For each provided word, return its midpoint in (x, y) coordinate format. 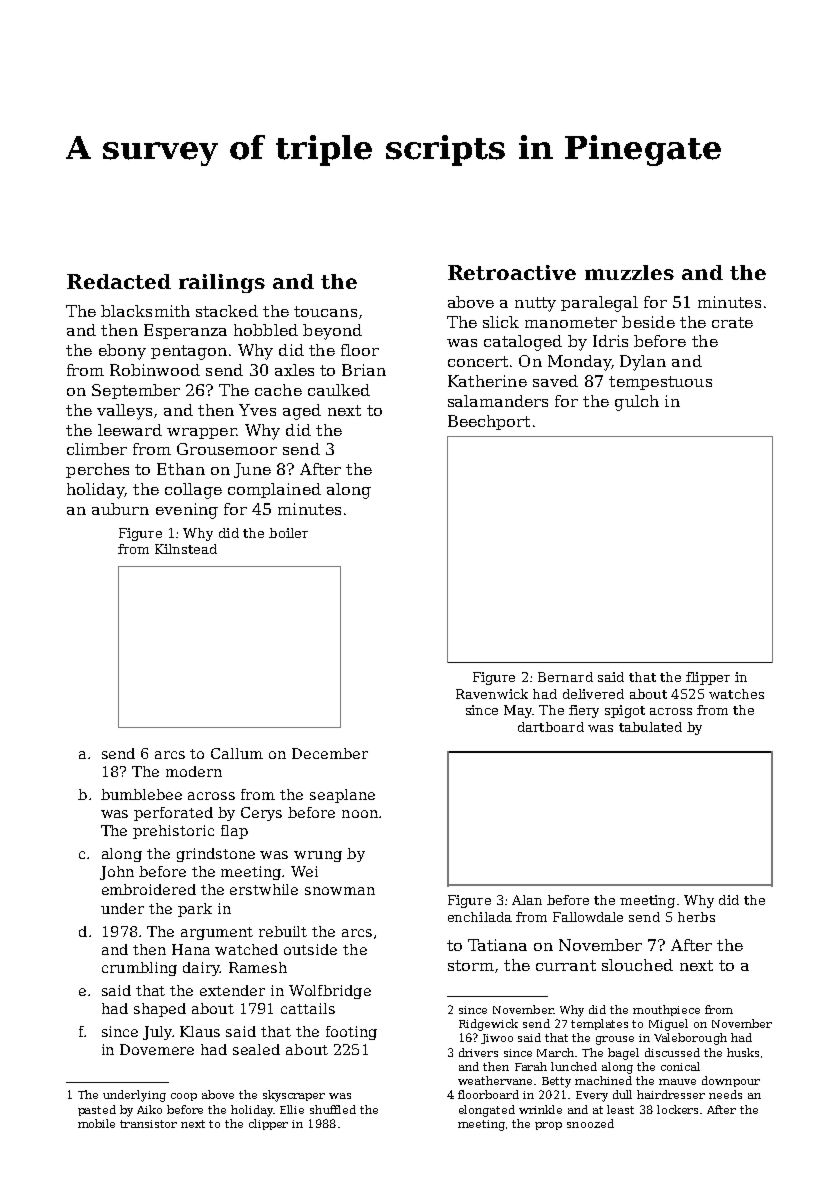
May (518, 711)
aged (302, 412)
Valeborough (690, 1039)
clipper (268, 1124)
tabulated (650, 727)
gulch (637, 403)
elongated (487, 1111)
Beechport (489, 422)
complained (274, 490)
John (117, 873)
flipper (708, 678)
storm (471, 965)
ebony (122, 352)
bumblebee (141, 794)
